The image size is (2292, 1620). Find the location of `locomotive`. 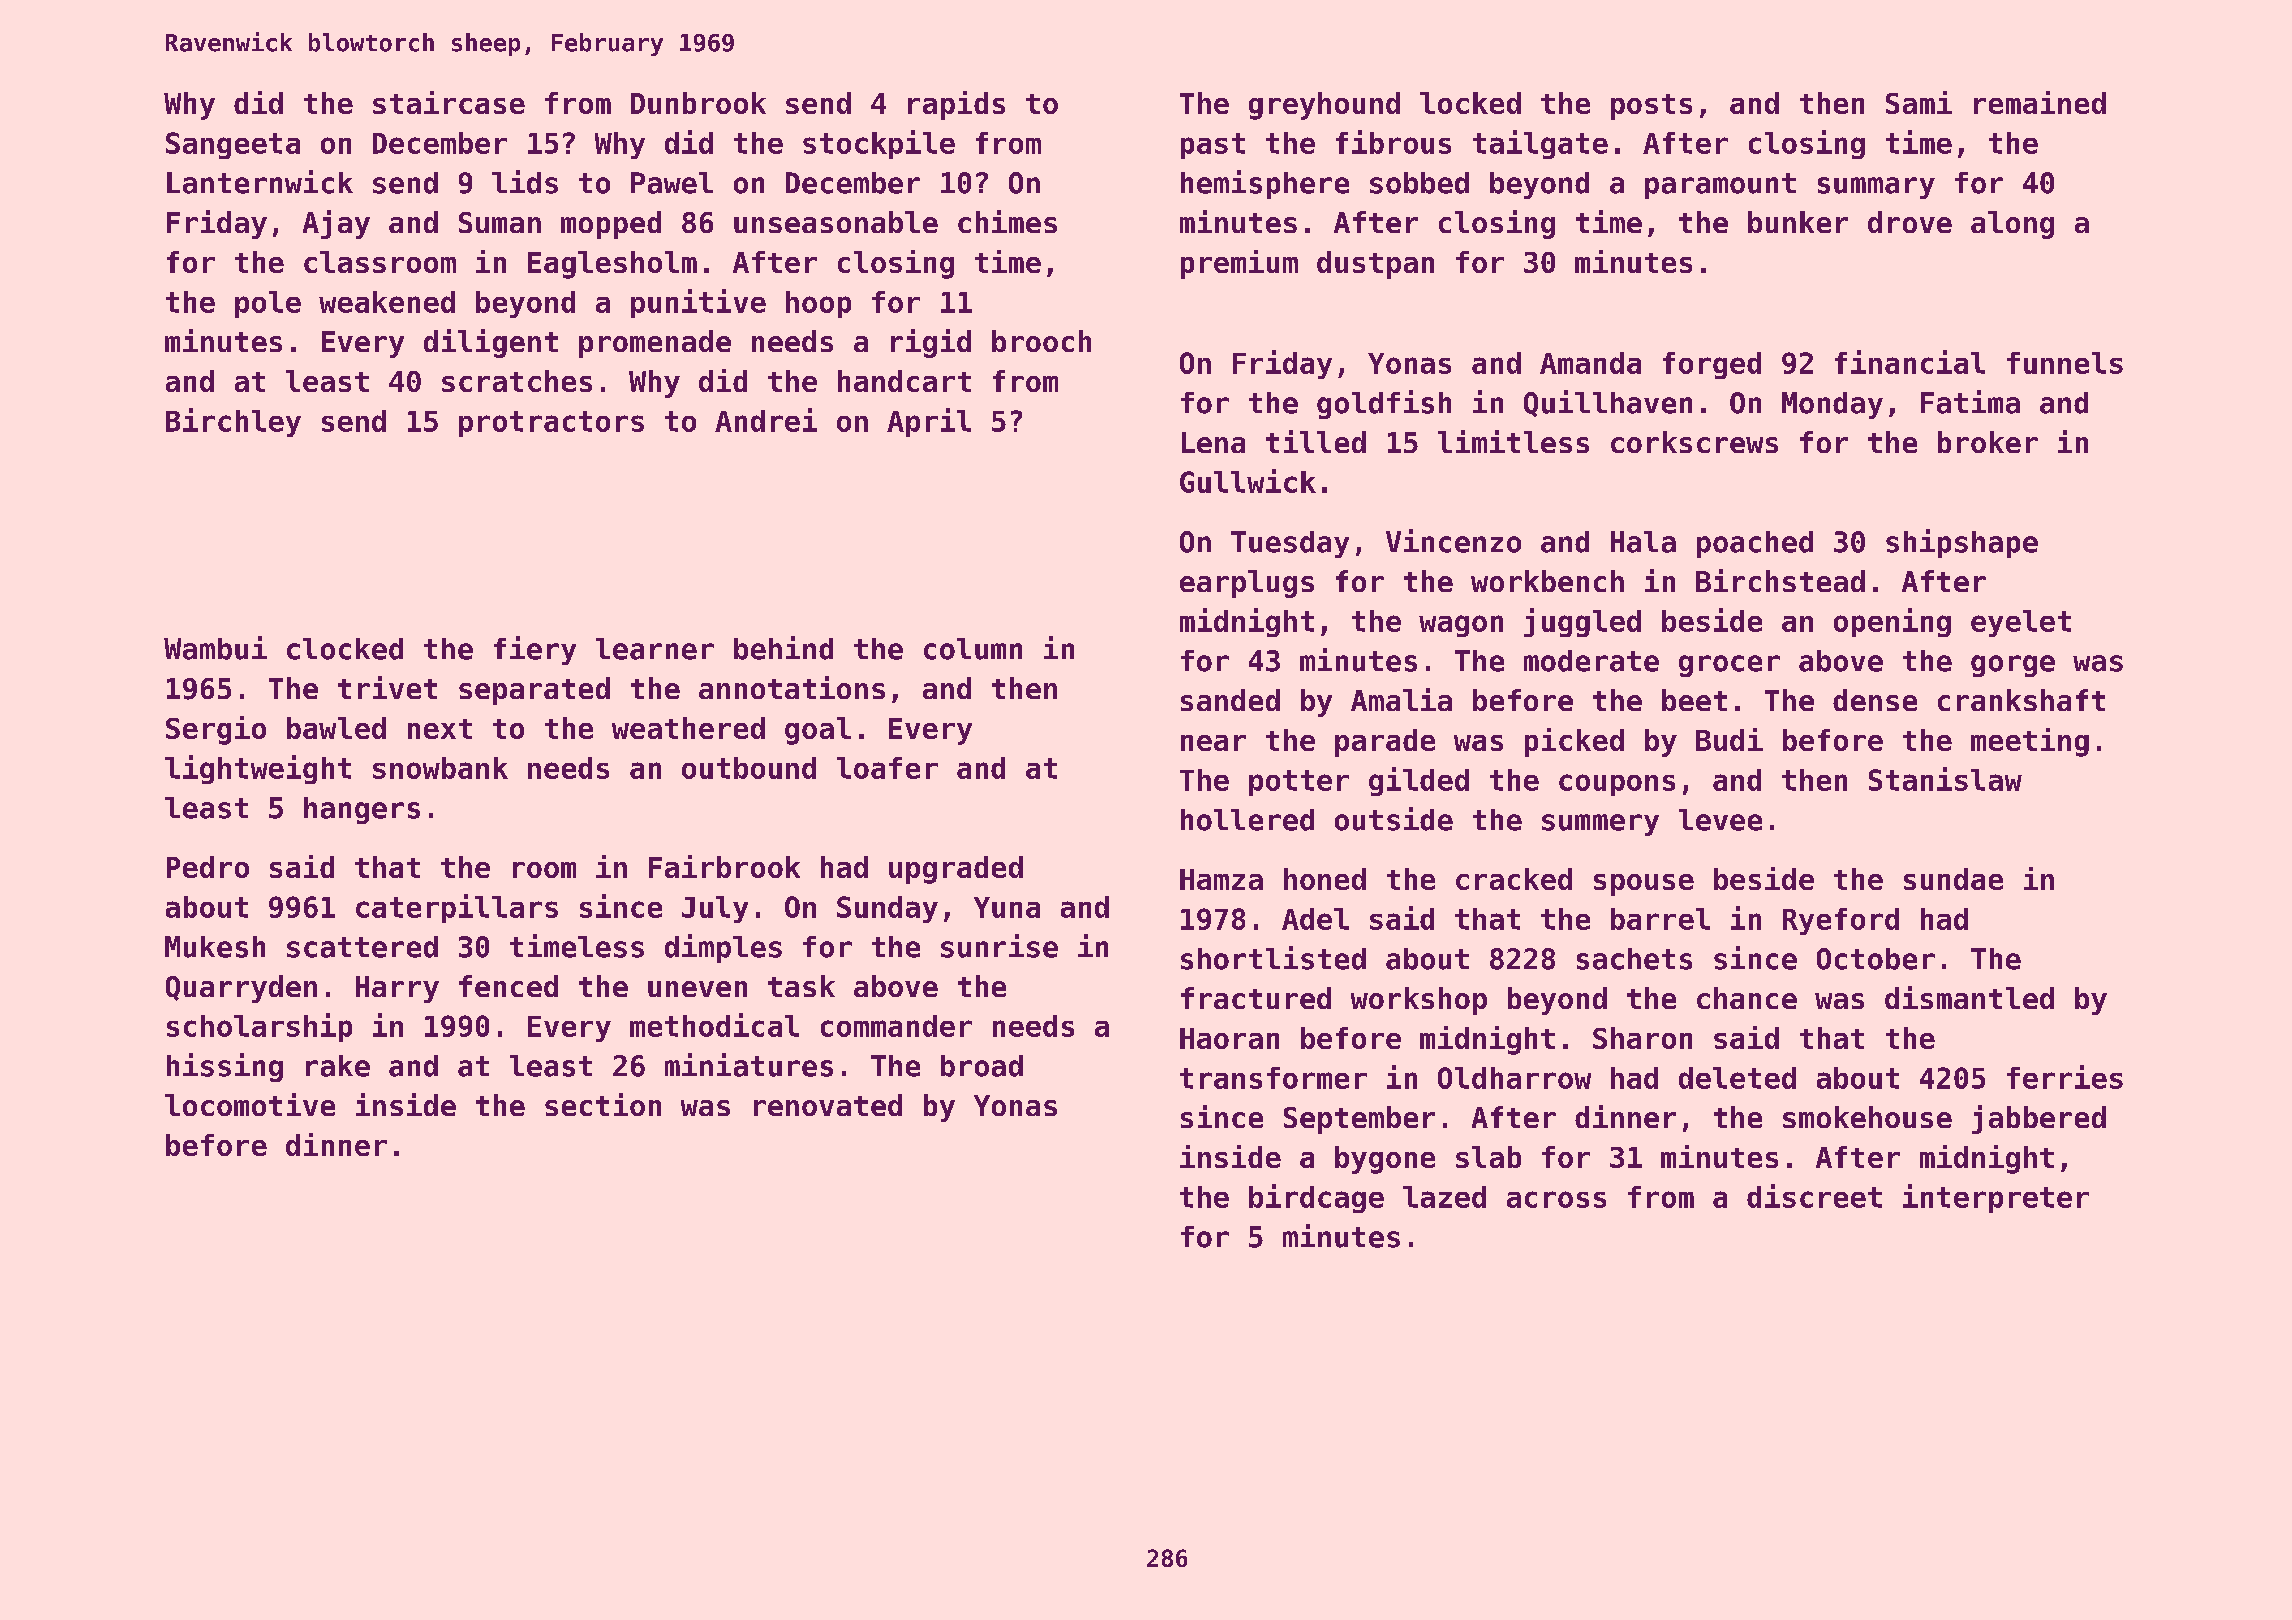

locomotive is located at coordinates (250, 1104).
